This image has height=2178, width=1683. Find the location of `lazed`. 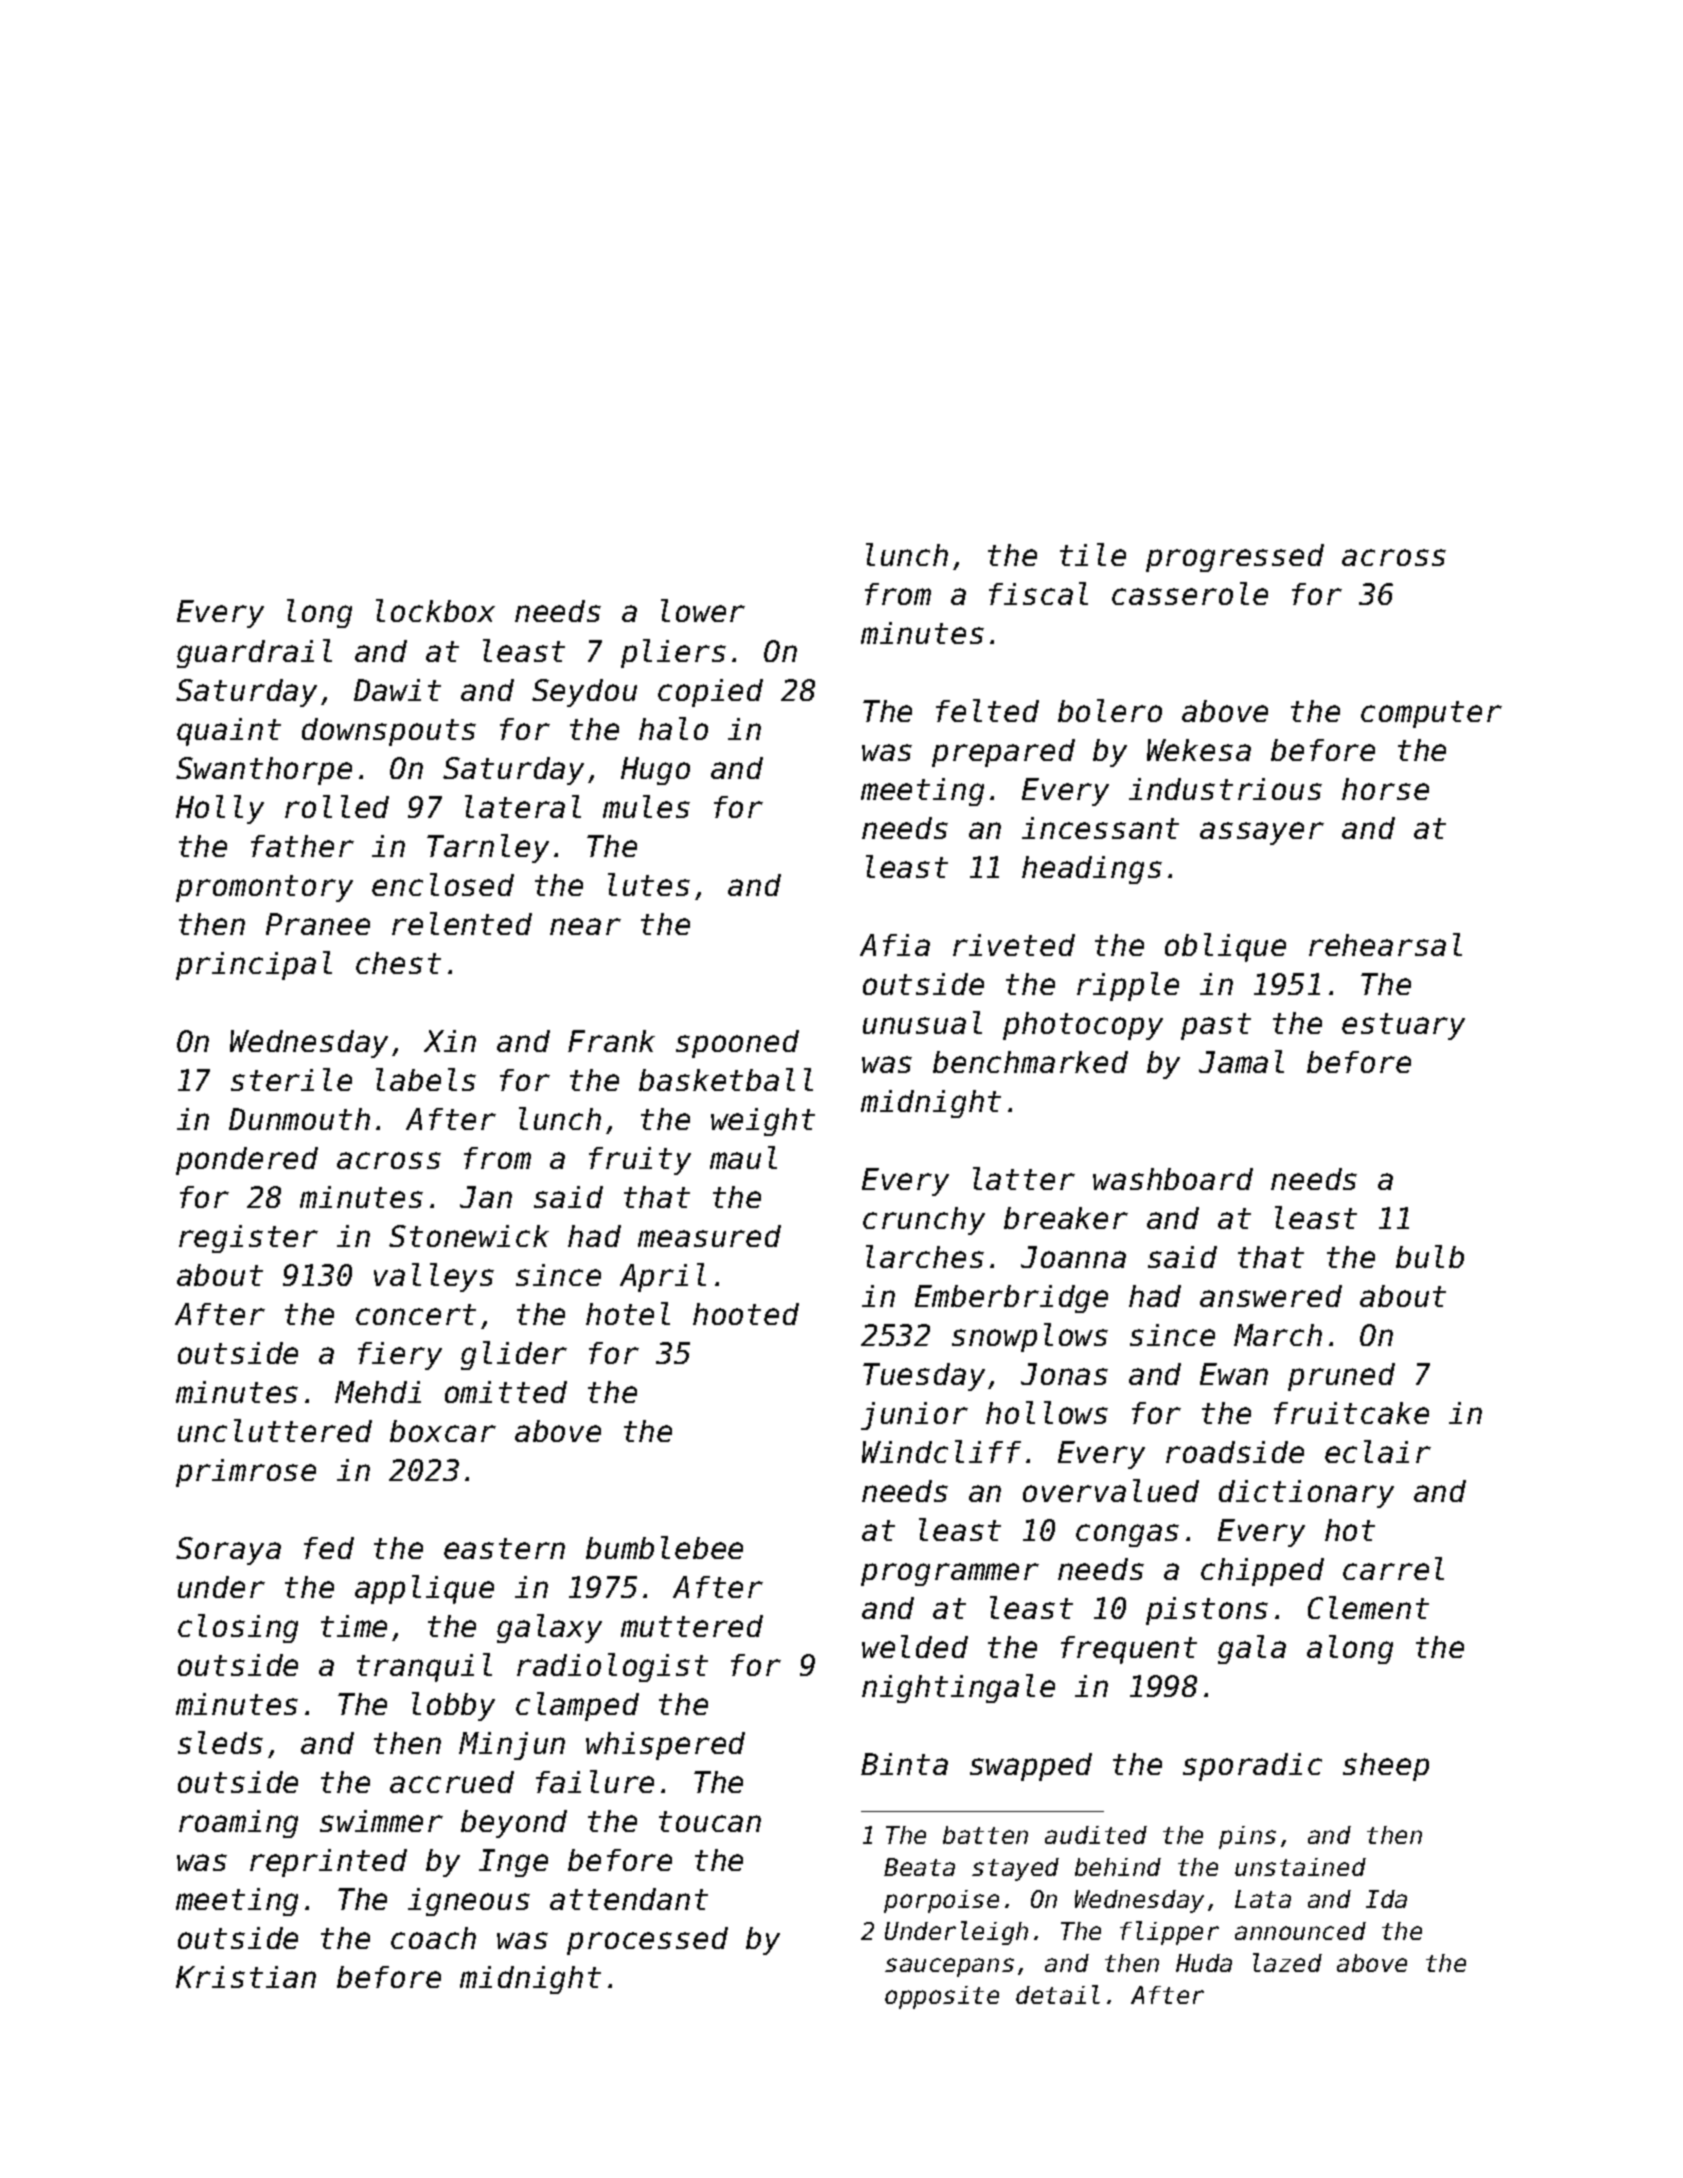

lazed is located at coordinates (1287, 1962).
